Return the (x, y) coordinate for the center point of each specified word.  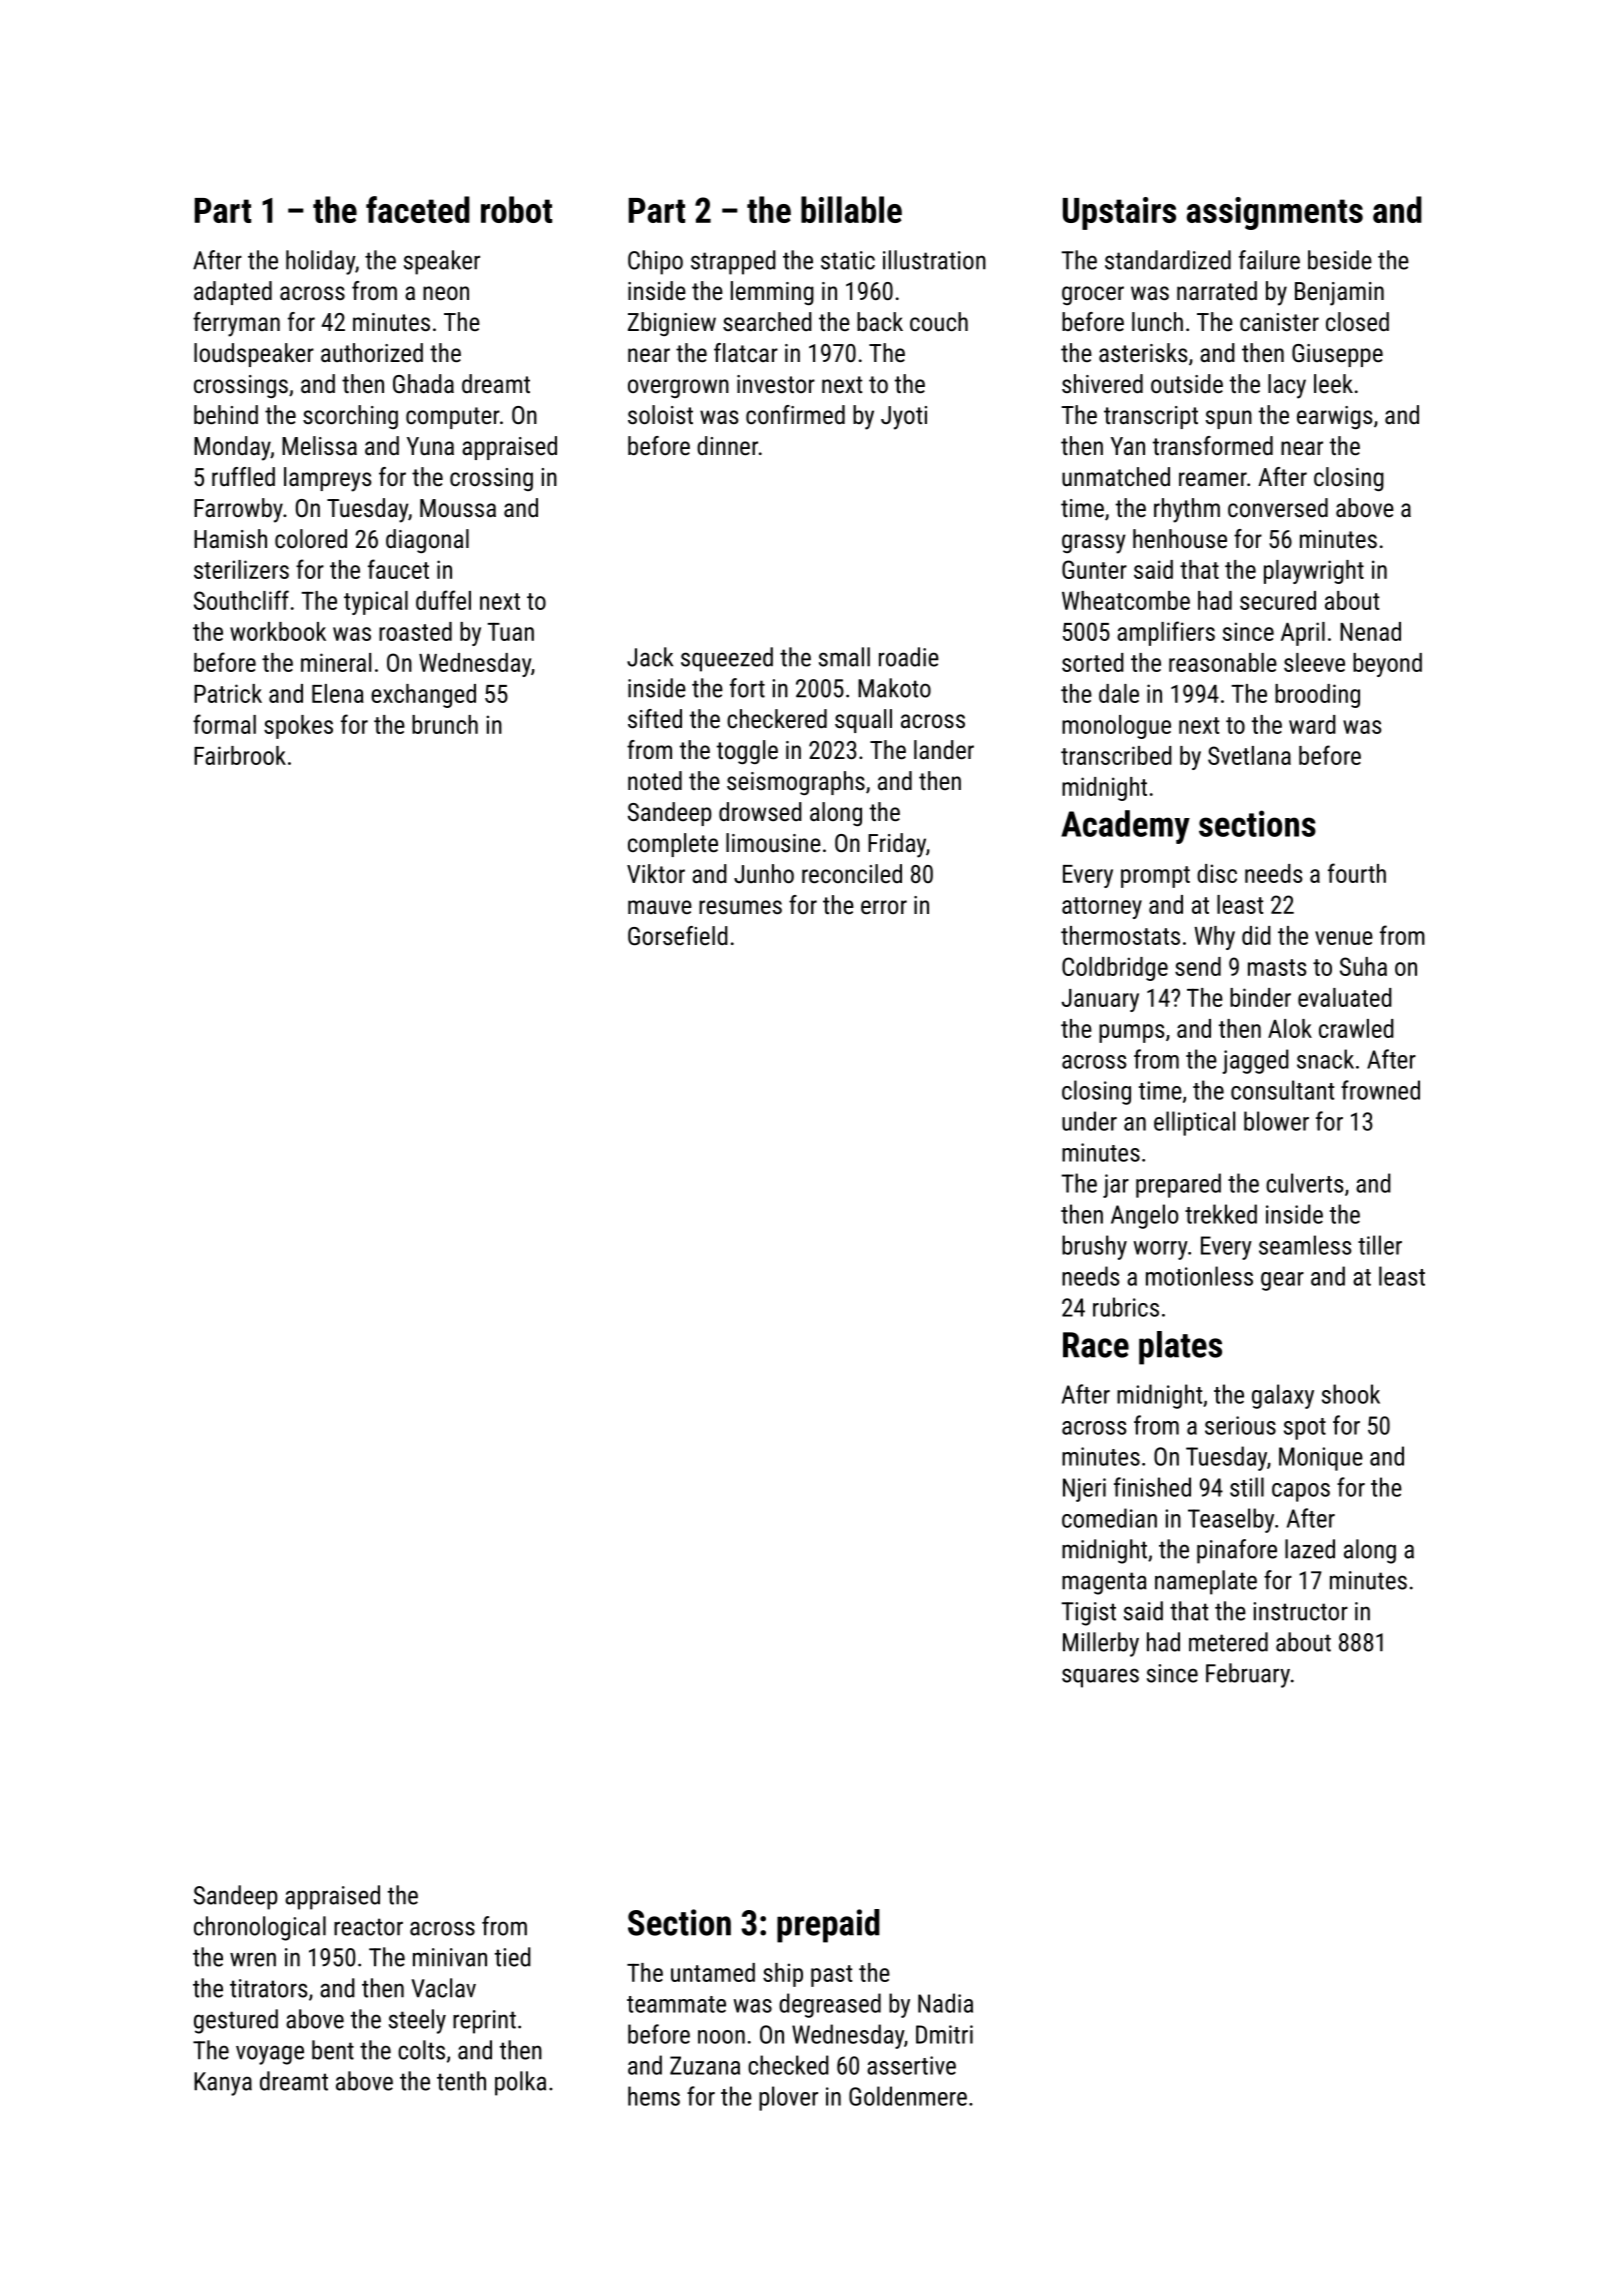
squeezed (727, 659)
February (1248, 1675)
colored (311, 538)
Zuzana (705, 2065)
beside (1340, 260)
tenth (461, 2081)
